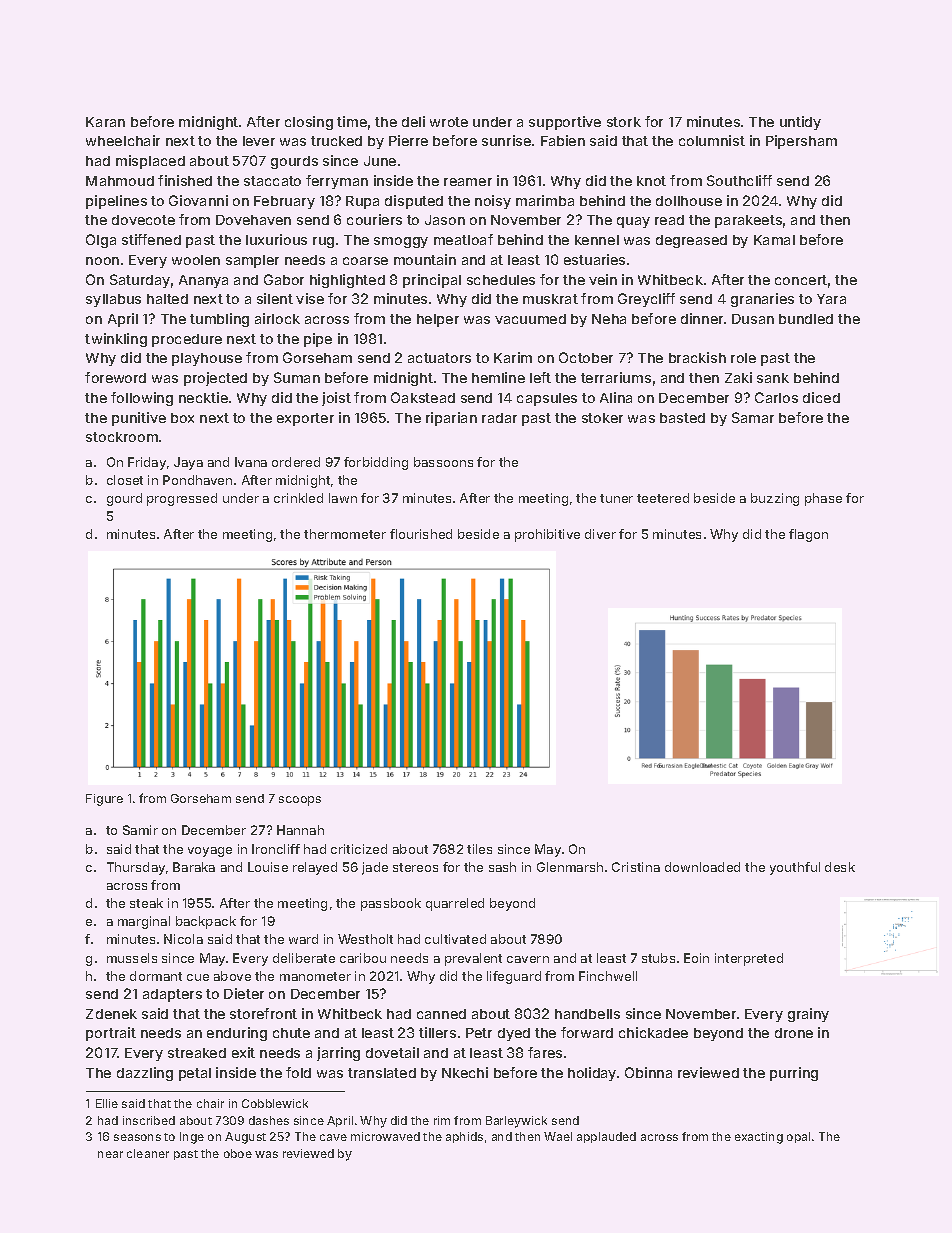 The width and height of the document is (952, 1233). Describe the element at coordinates (291, 1033) in the document. I see `chute` at that location.
